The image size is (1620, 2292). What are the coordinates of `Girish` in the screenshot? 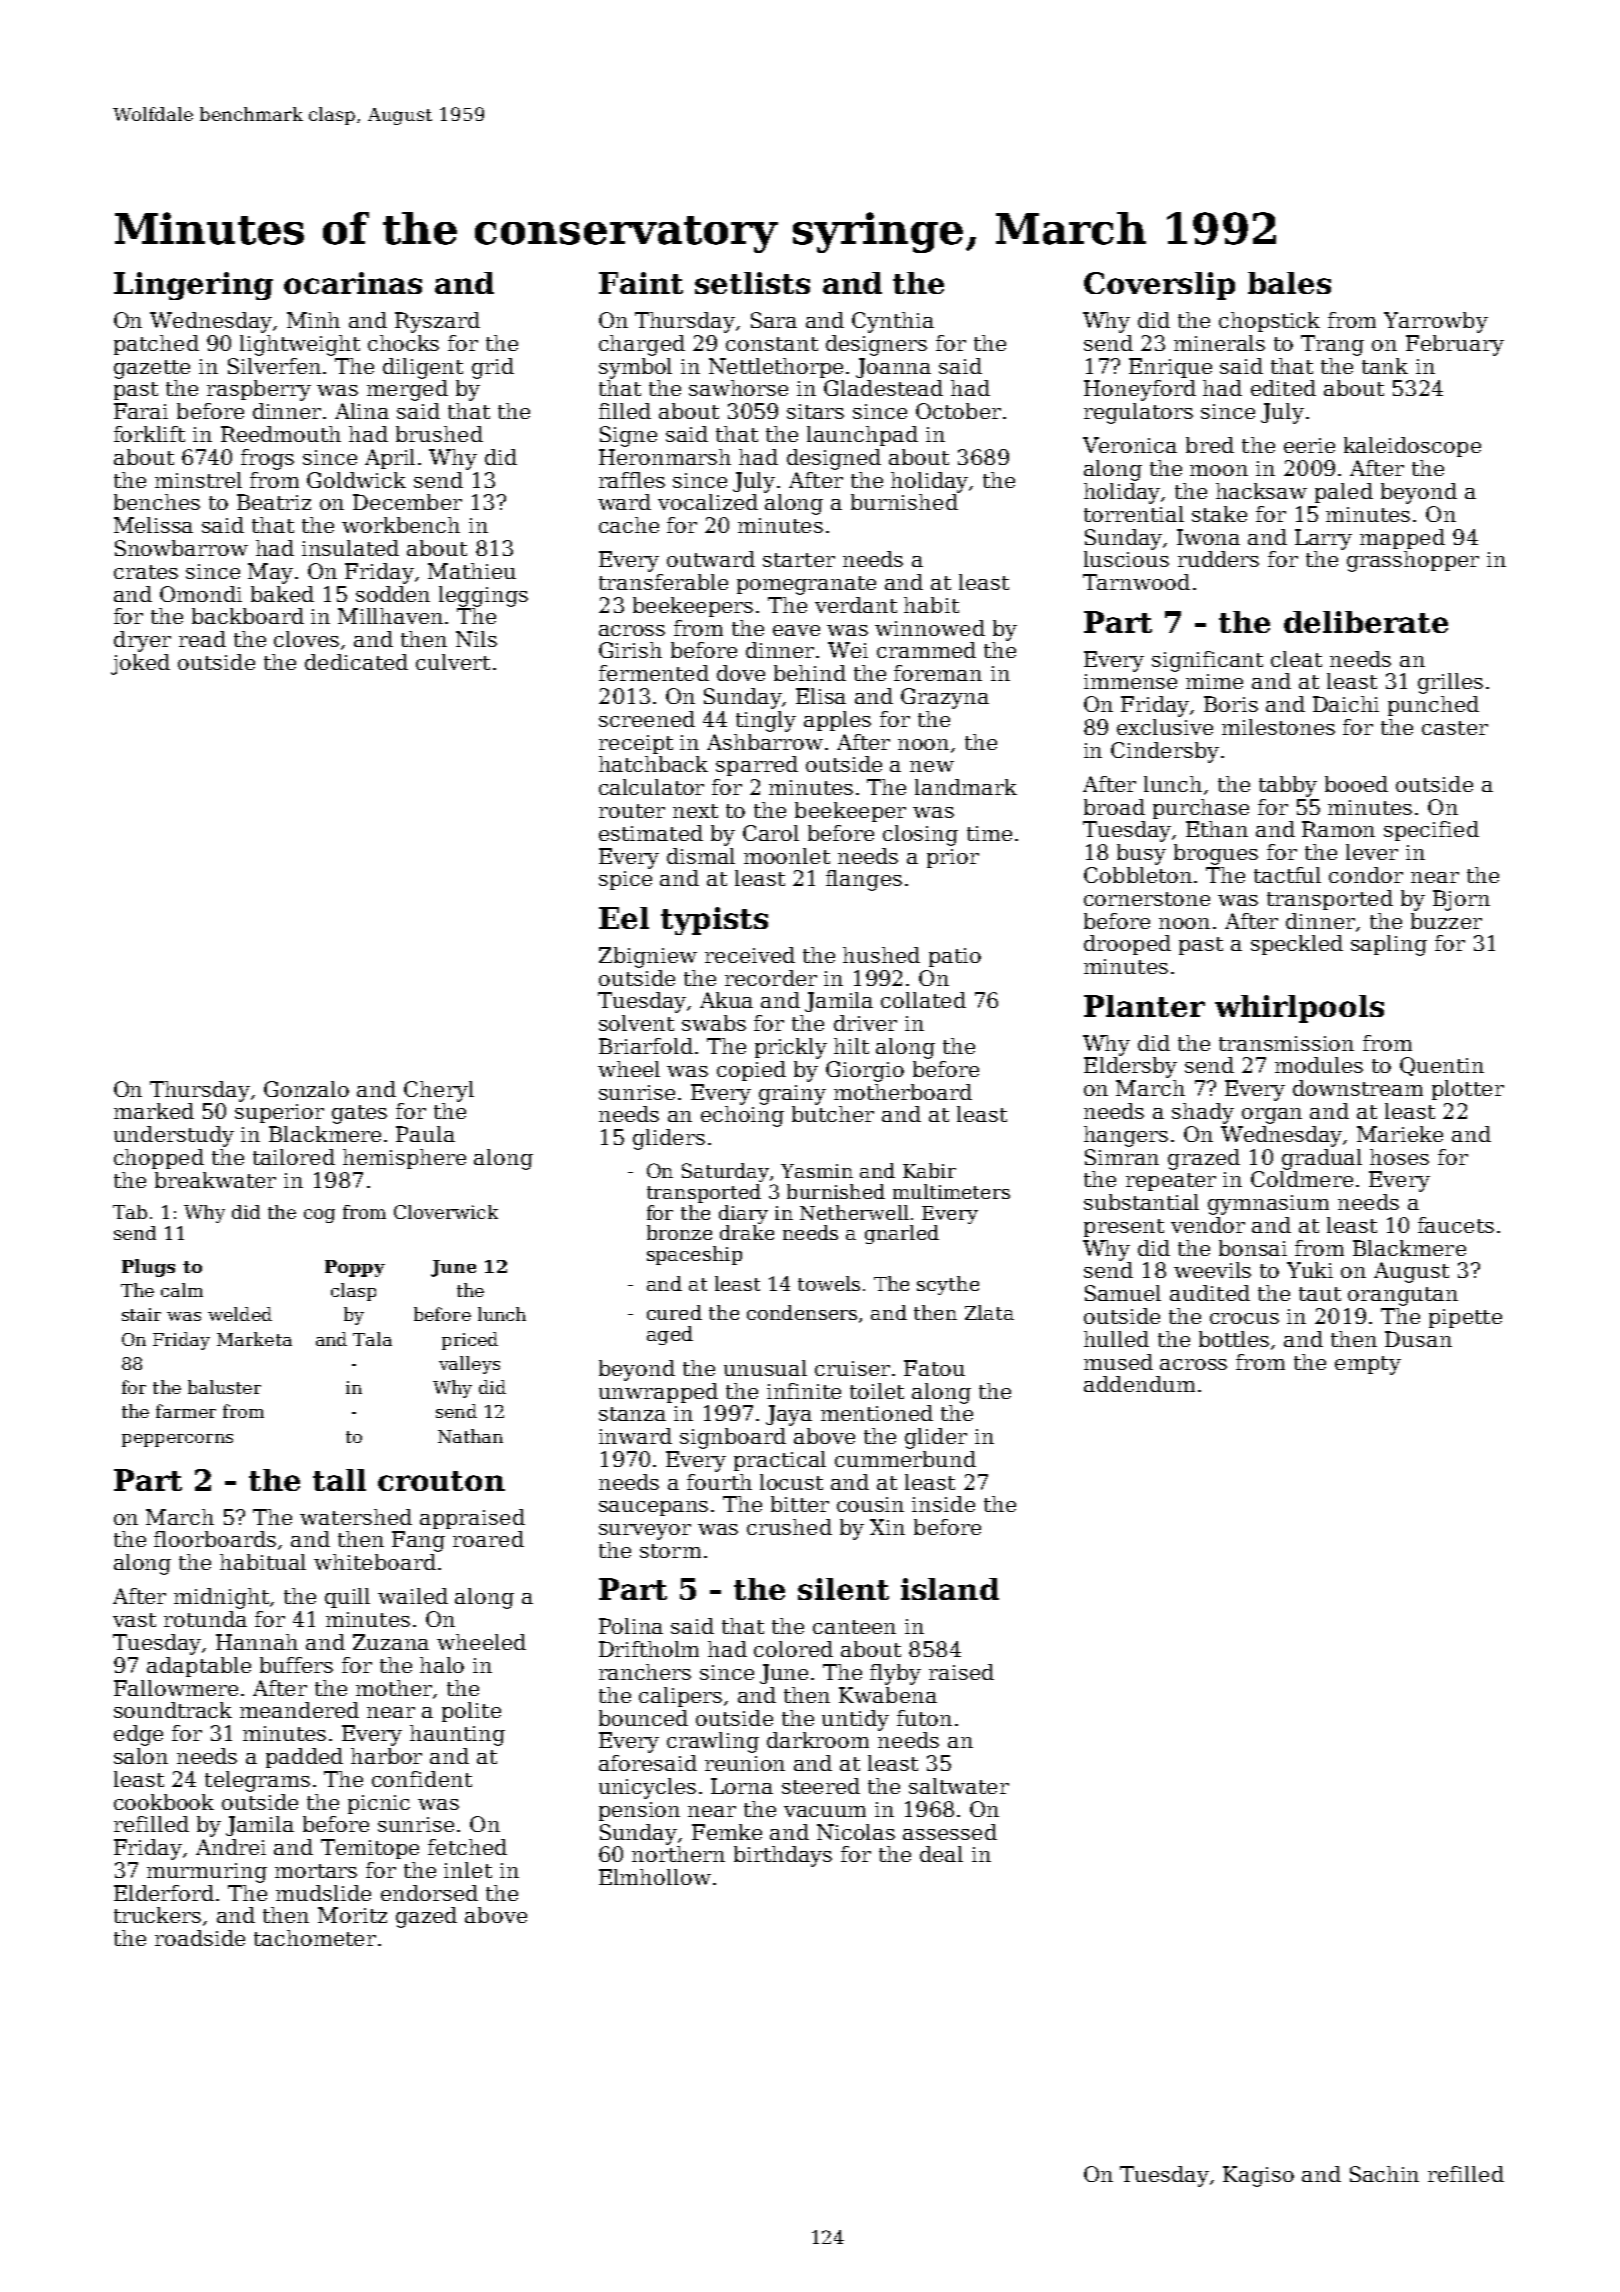 It's located at (630, 650).
